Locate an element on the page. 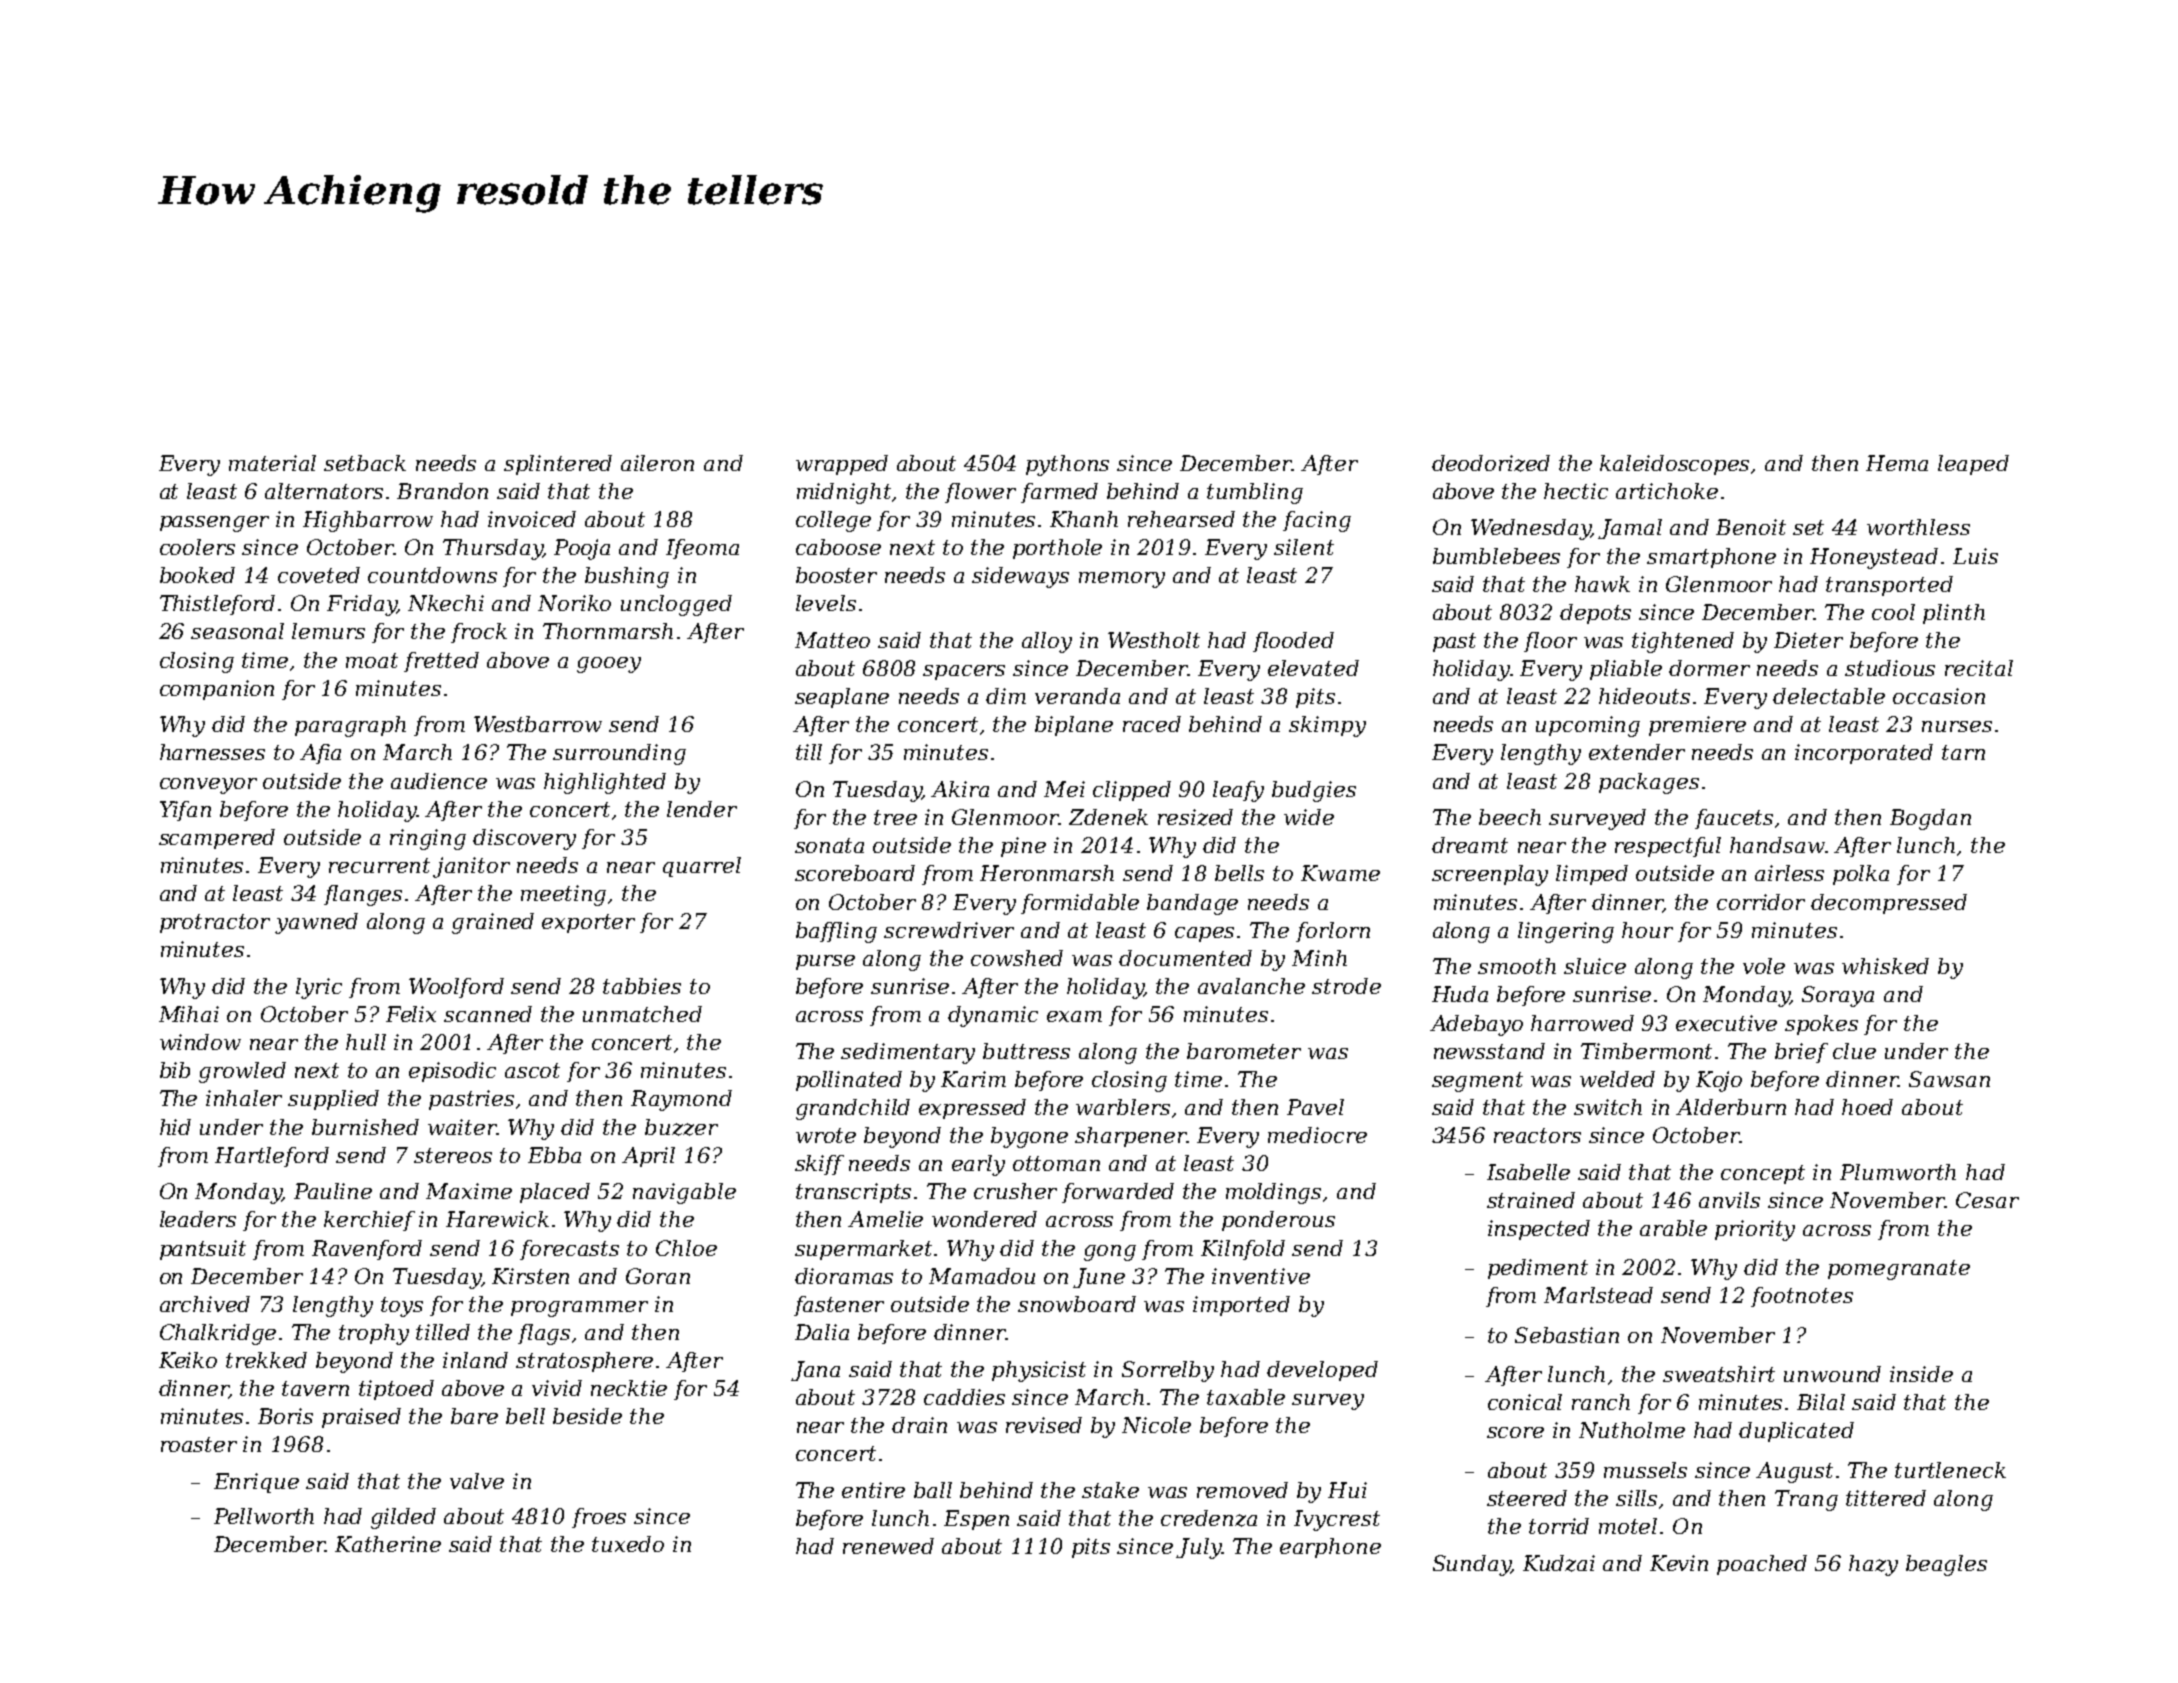 The height and width of the image is (1683, 2178). renewed is located at coordinates (888, 1546).
